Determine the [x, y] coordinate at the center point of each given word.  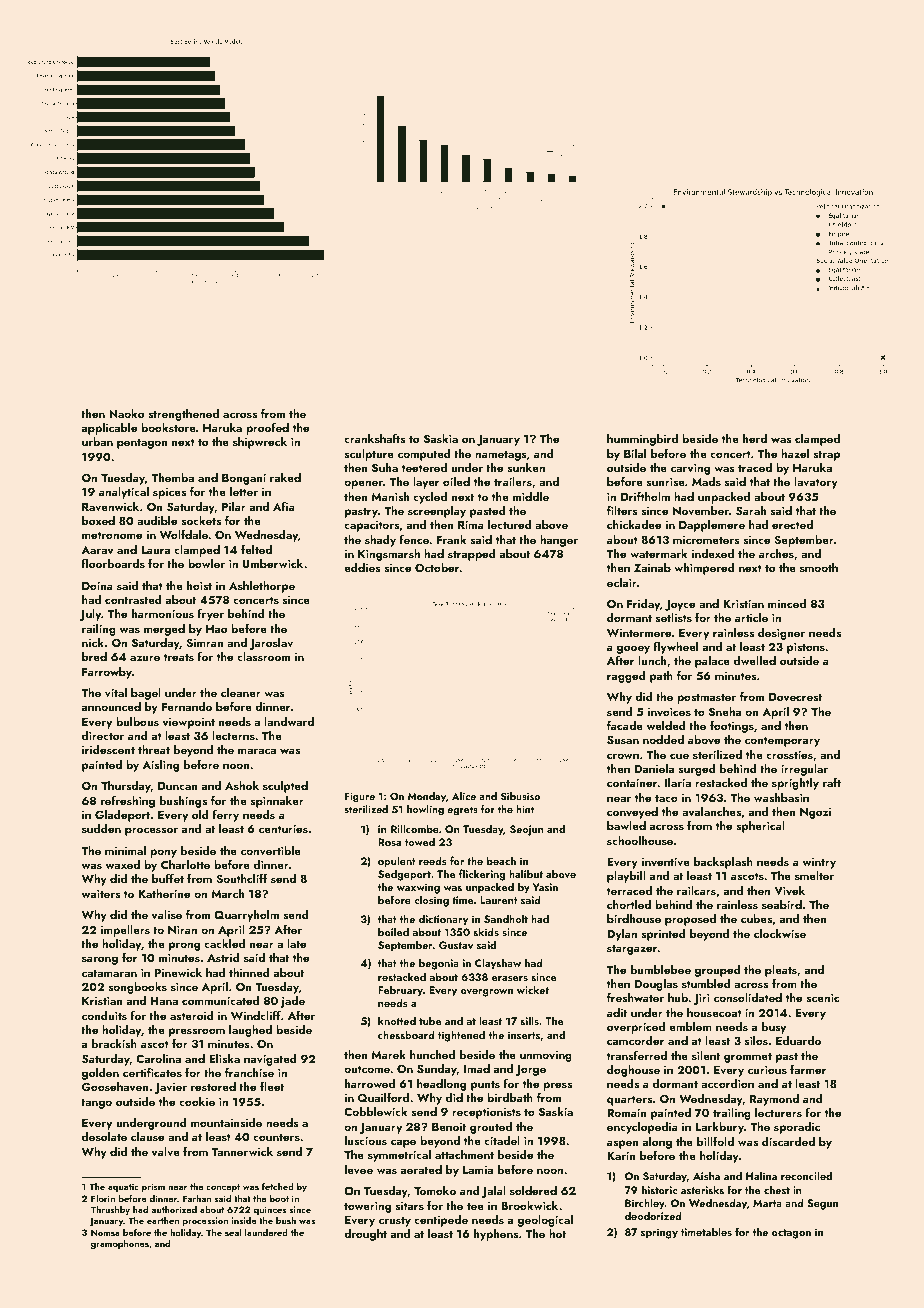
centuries [283, 828]
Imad [477, 1068]
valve [166, 1151]
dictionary [443, 920]
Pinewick [178, 972]
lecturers [778, 1112]
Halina [761, 1175]
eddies [362, 567]
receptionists [486, 1113]
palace [712, 662]
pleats [781, 971]
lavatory [816, 483]
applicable [109, 429]
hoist [199, 585]
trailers [513, 481]
